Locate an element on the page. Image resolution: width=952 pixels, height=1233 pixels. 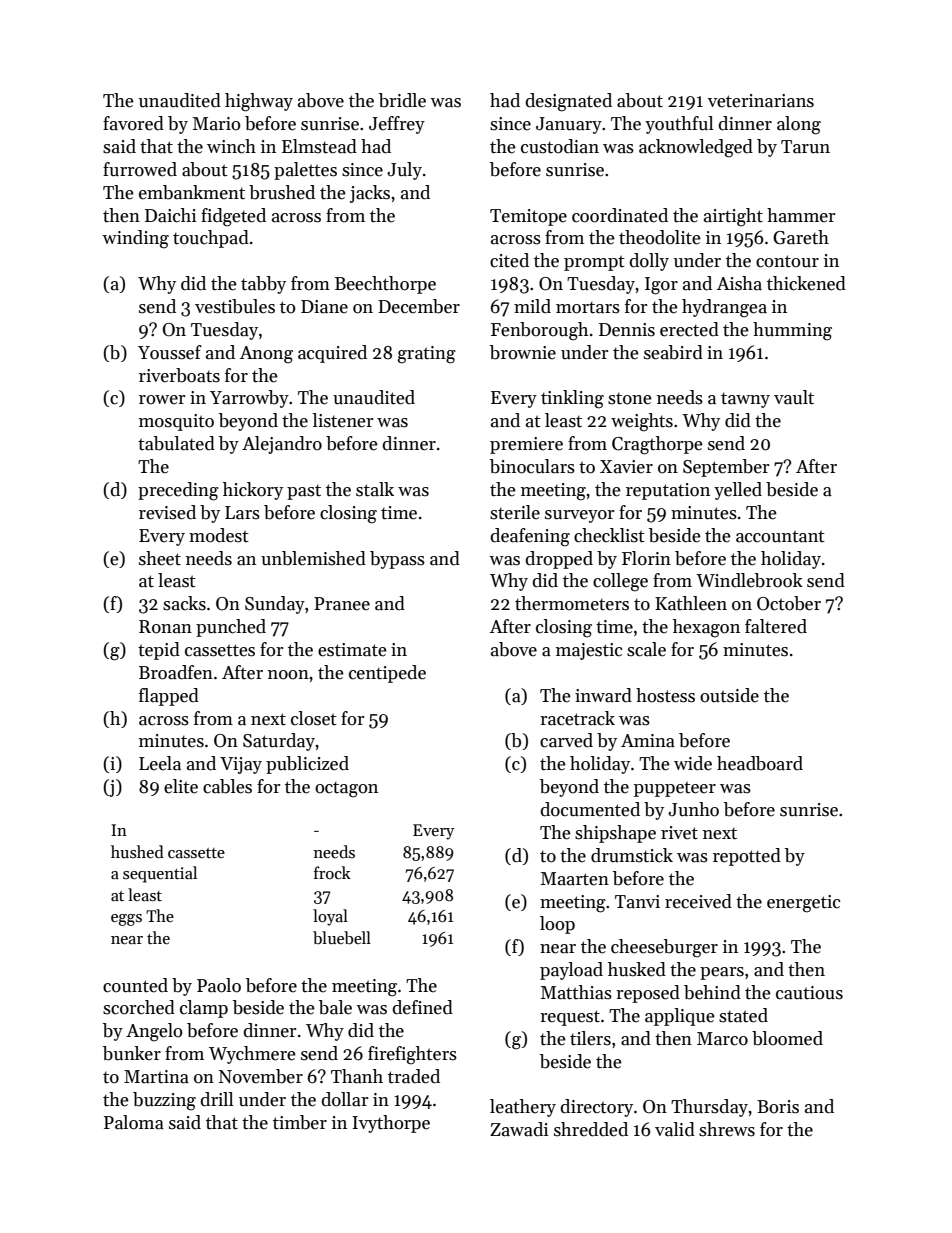
outside is located at coordinates (729, 695).
